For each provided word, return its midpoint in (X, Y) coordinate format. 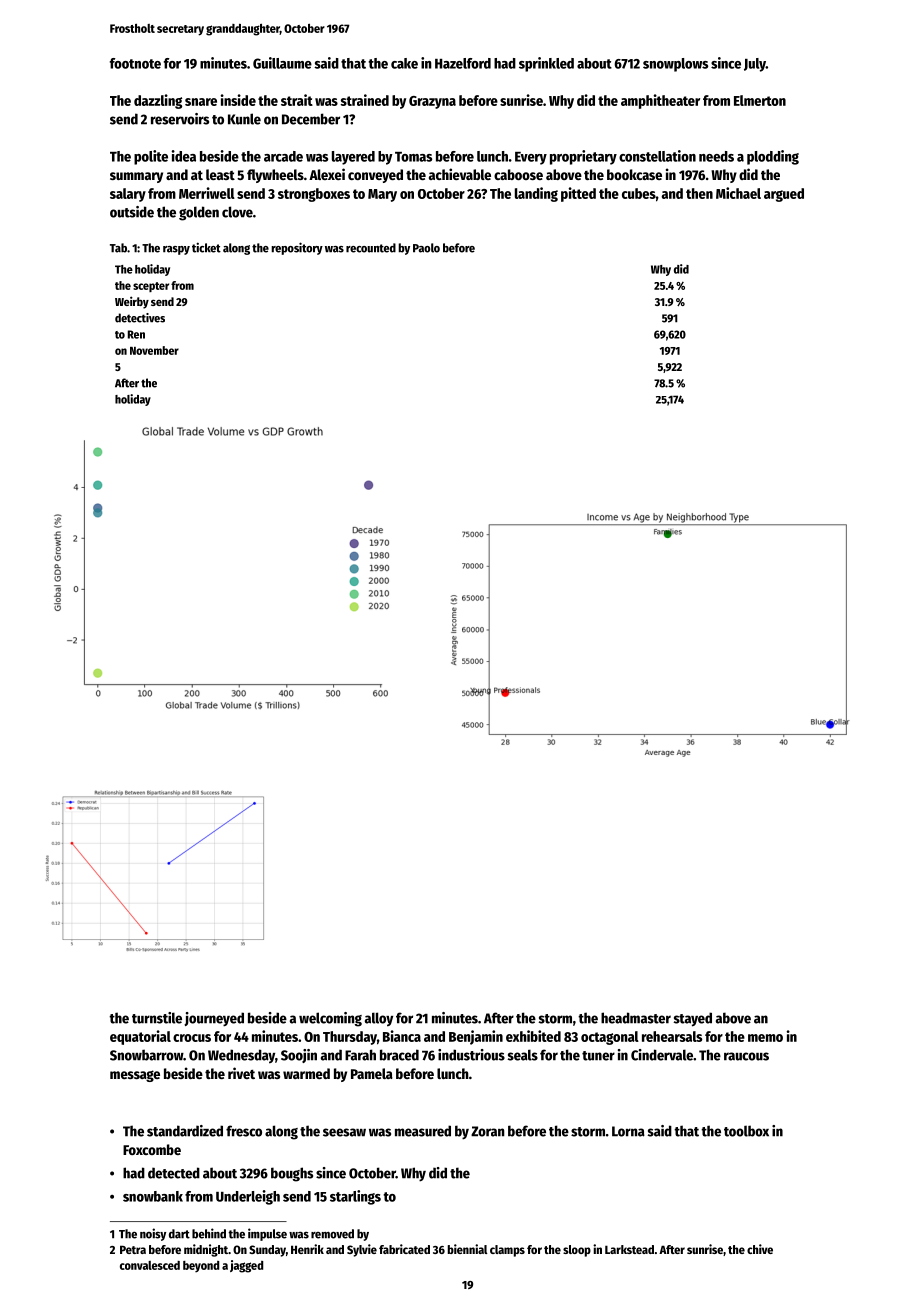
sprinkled (546, 64)
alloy (379, 1019)
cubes (639, 193)
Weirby (132, 302)
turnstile (157, 1018)
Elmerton (760, 100)
